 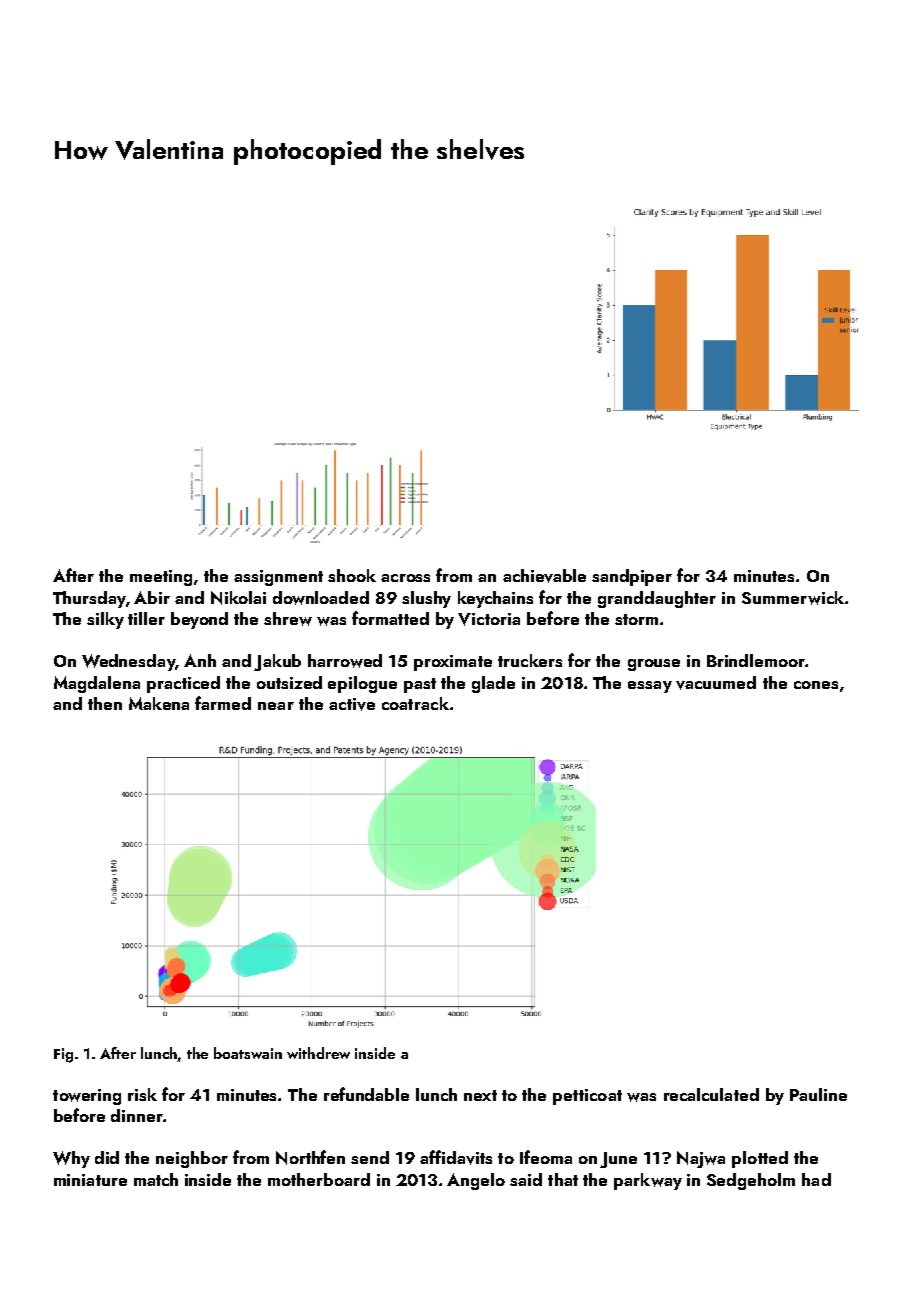 I want to click on towering, so click(x=87, y=1097).
